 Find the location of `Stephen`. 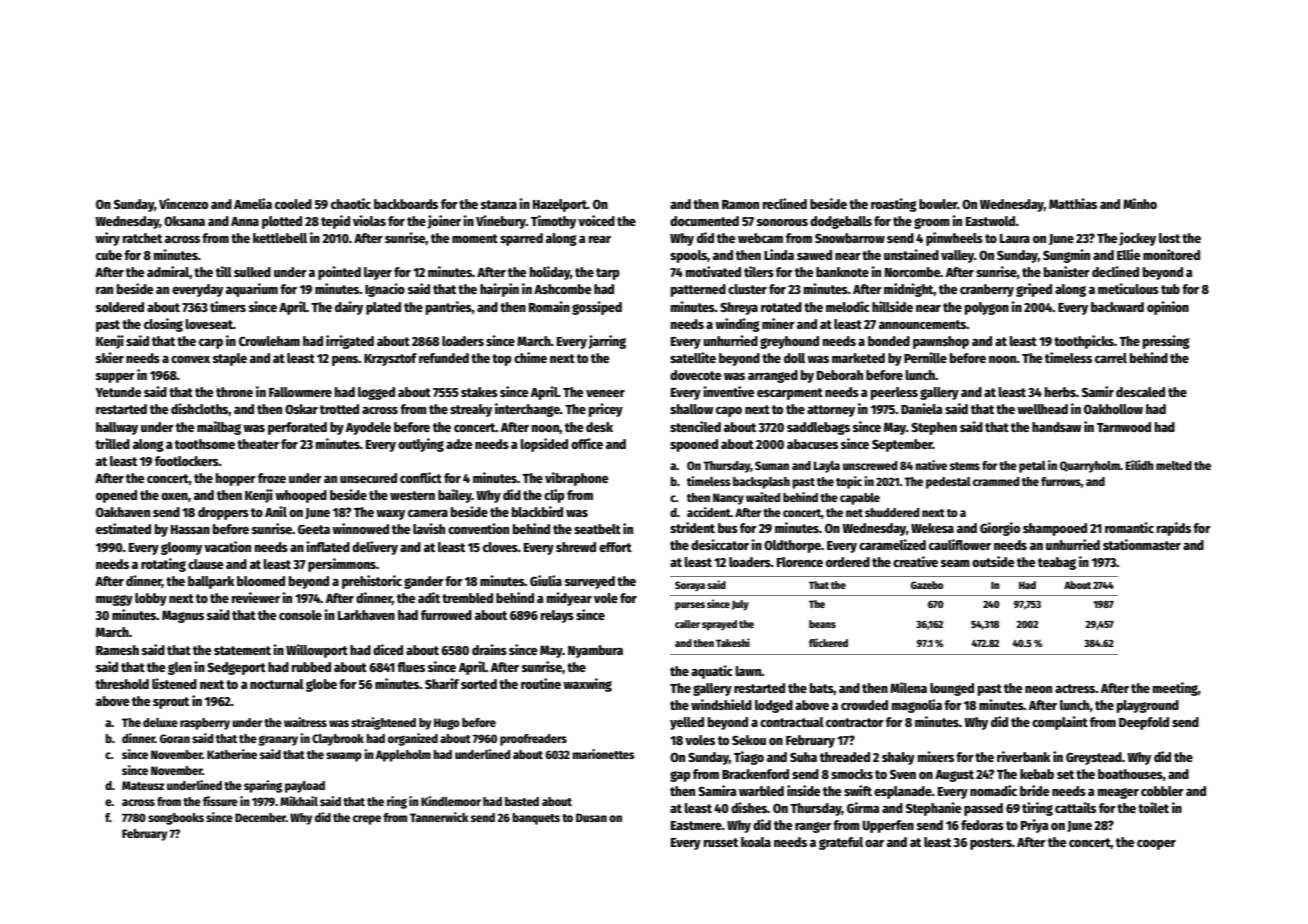

Stephen is located at coordinates (934, 428).
